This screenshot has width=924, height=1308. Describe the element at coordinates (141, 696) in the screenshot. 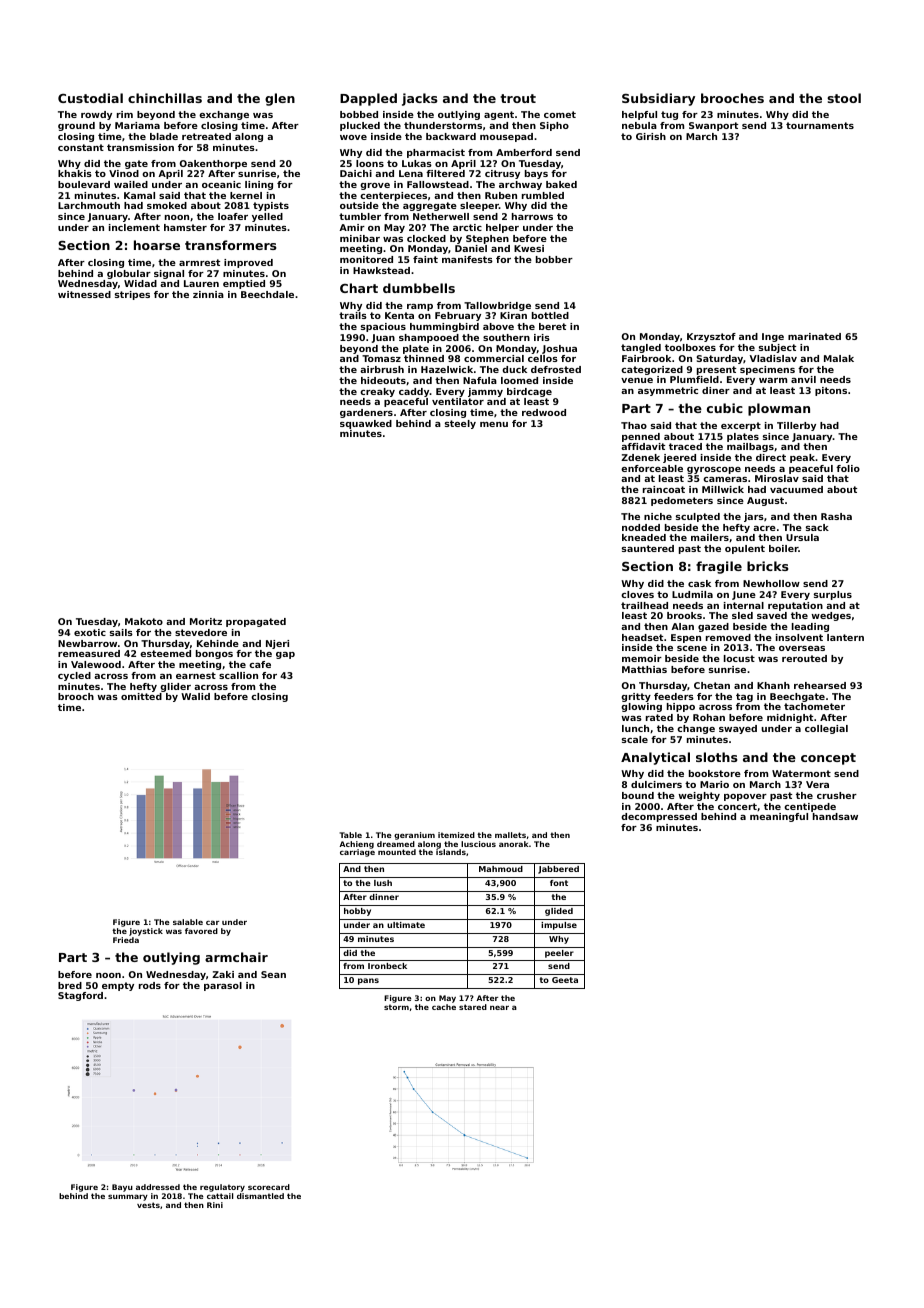

I see `omitted` at that location.
